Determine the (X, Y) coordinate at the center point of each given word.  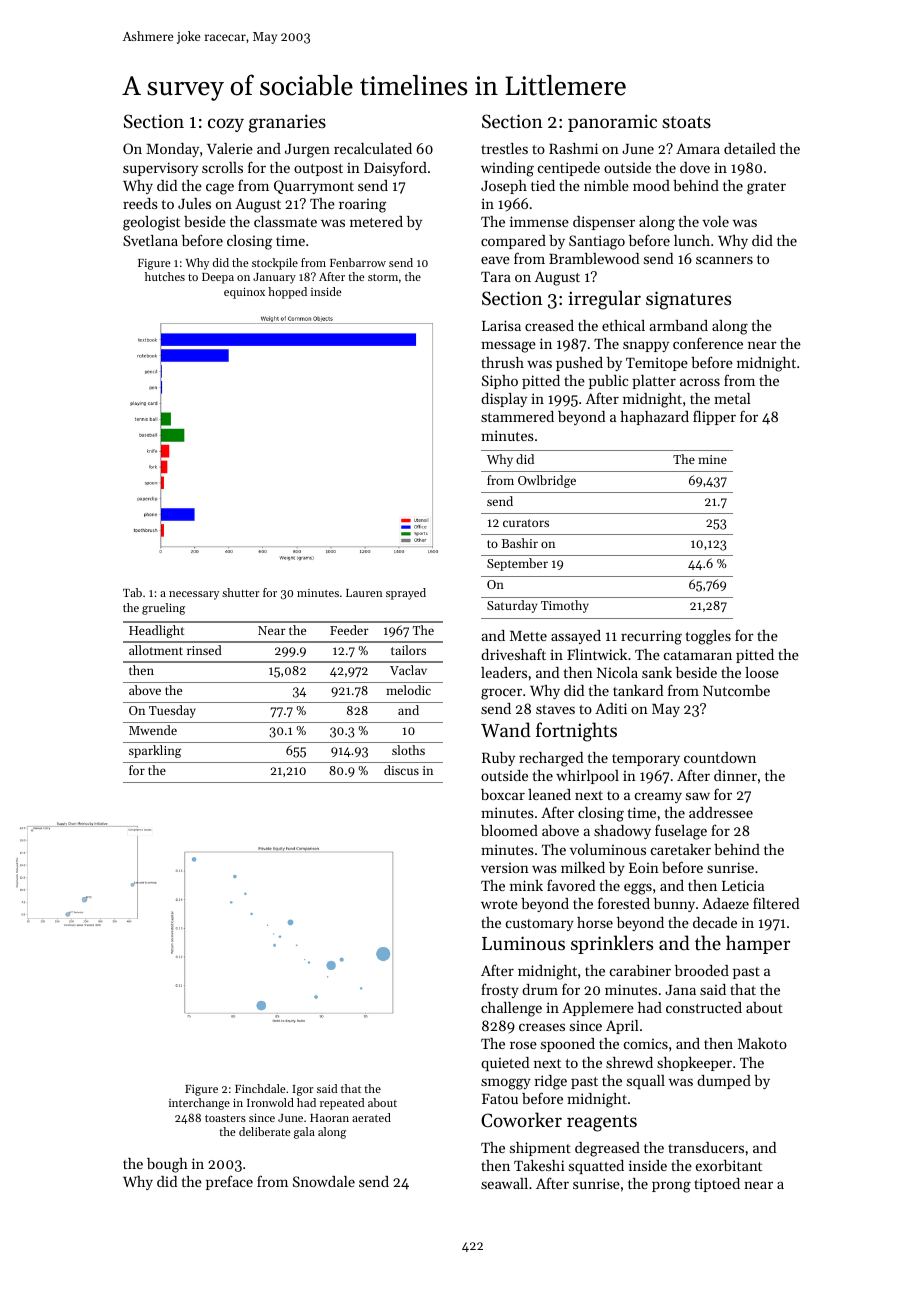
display (504, 400)
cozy (226, 125)
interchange (199, 1104)
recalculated (373, 148)
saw (698, 796)
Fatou (500, 1099)
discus (401, 770)
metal (732, 398)
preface (229, 1183)
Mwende (153, 730)
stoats (686, 122)
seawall (504, 1183)
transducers (706, 1147)
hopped (287, 293)
